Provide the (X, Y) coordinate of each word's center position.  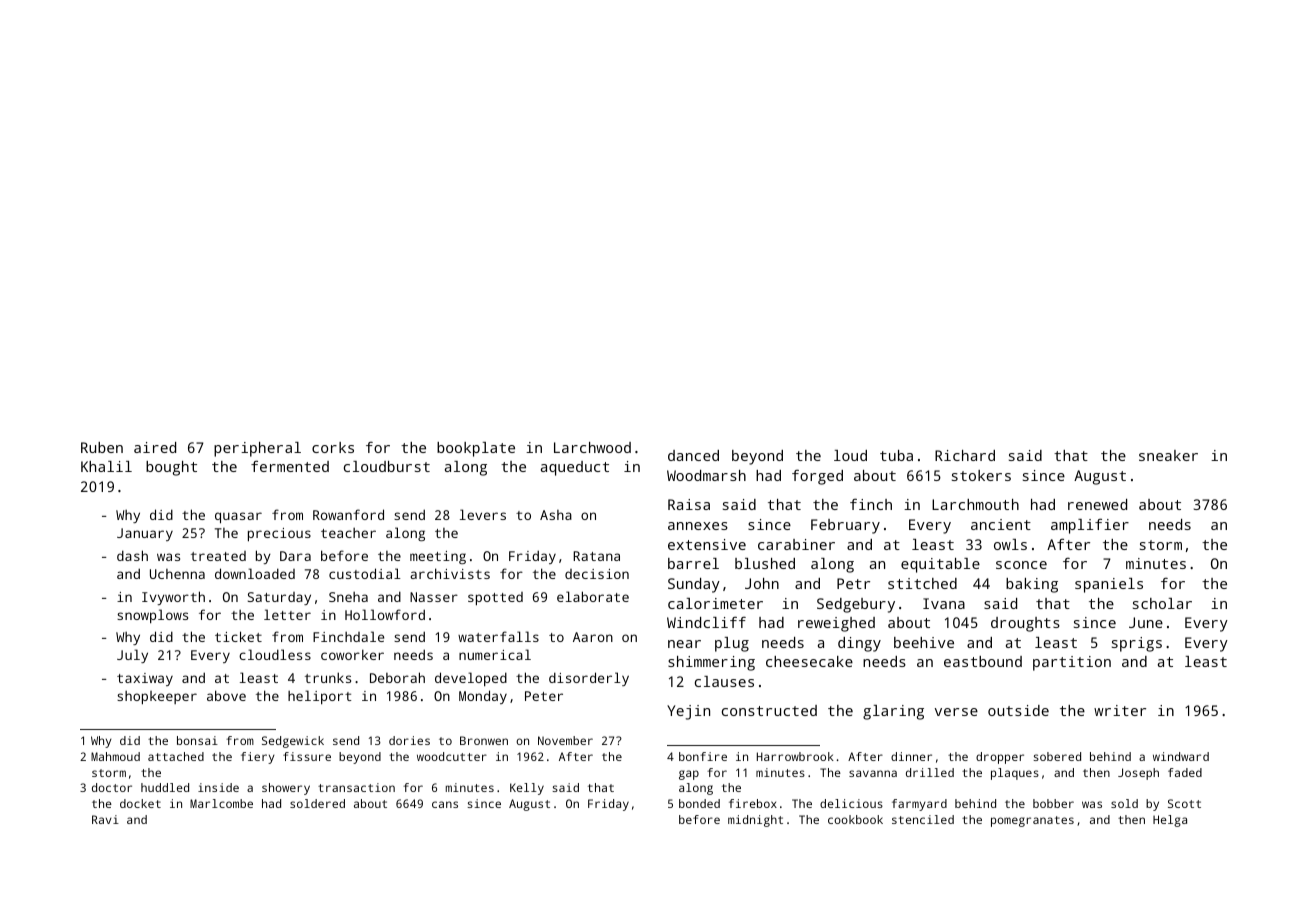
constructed (769, 710)
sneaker (1168, 455)
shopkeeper (157, 698)
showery (286, 789)
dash (132, 555)
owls (1010, 544)
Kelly (527, 789)
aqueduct (575, 468)
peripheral (257, 449)
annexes (698, 526)
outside (1018, 710)
